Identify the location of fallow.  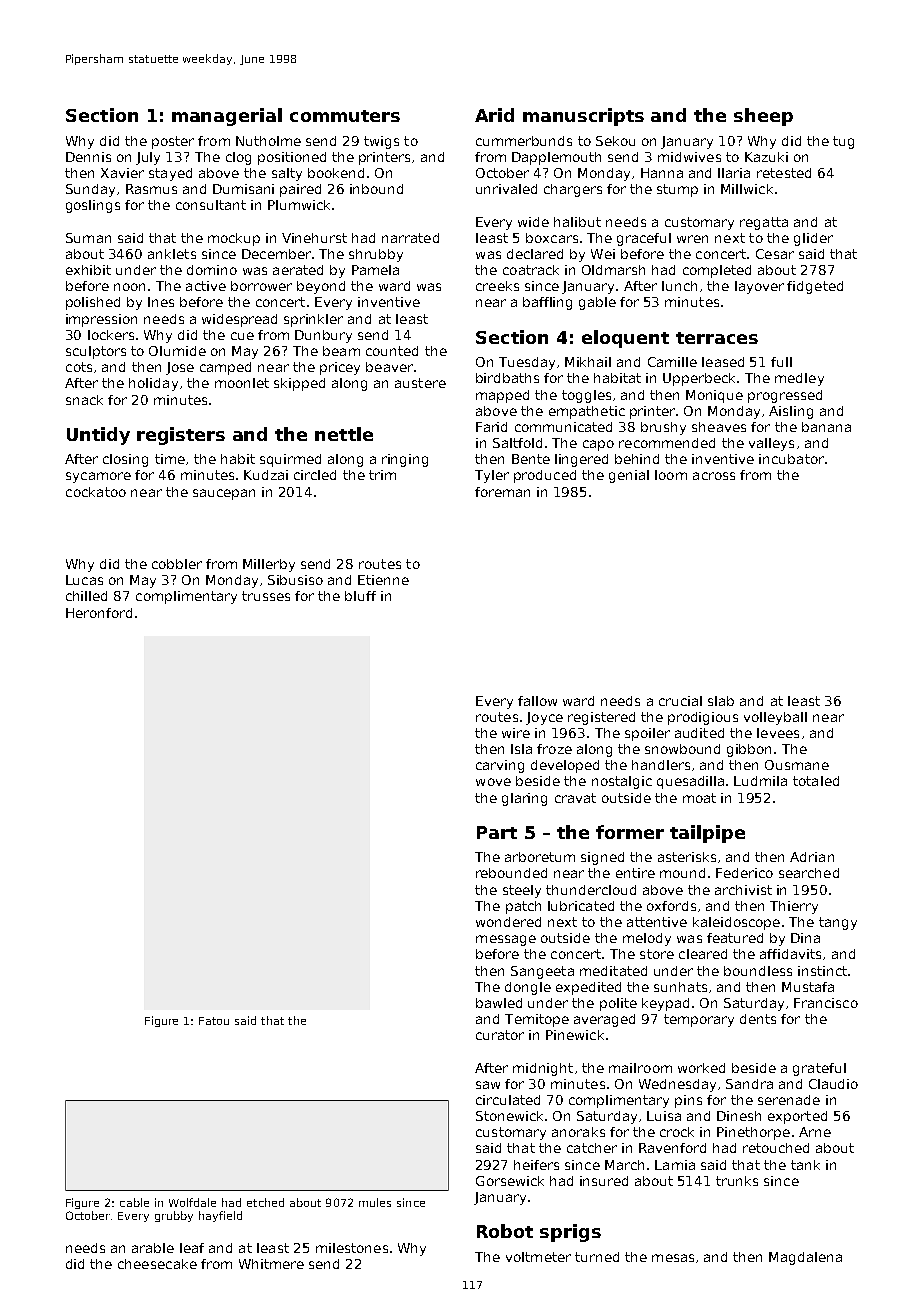
(537, 701).
